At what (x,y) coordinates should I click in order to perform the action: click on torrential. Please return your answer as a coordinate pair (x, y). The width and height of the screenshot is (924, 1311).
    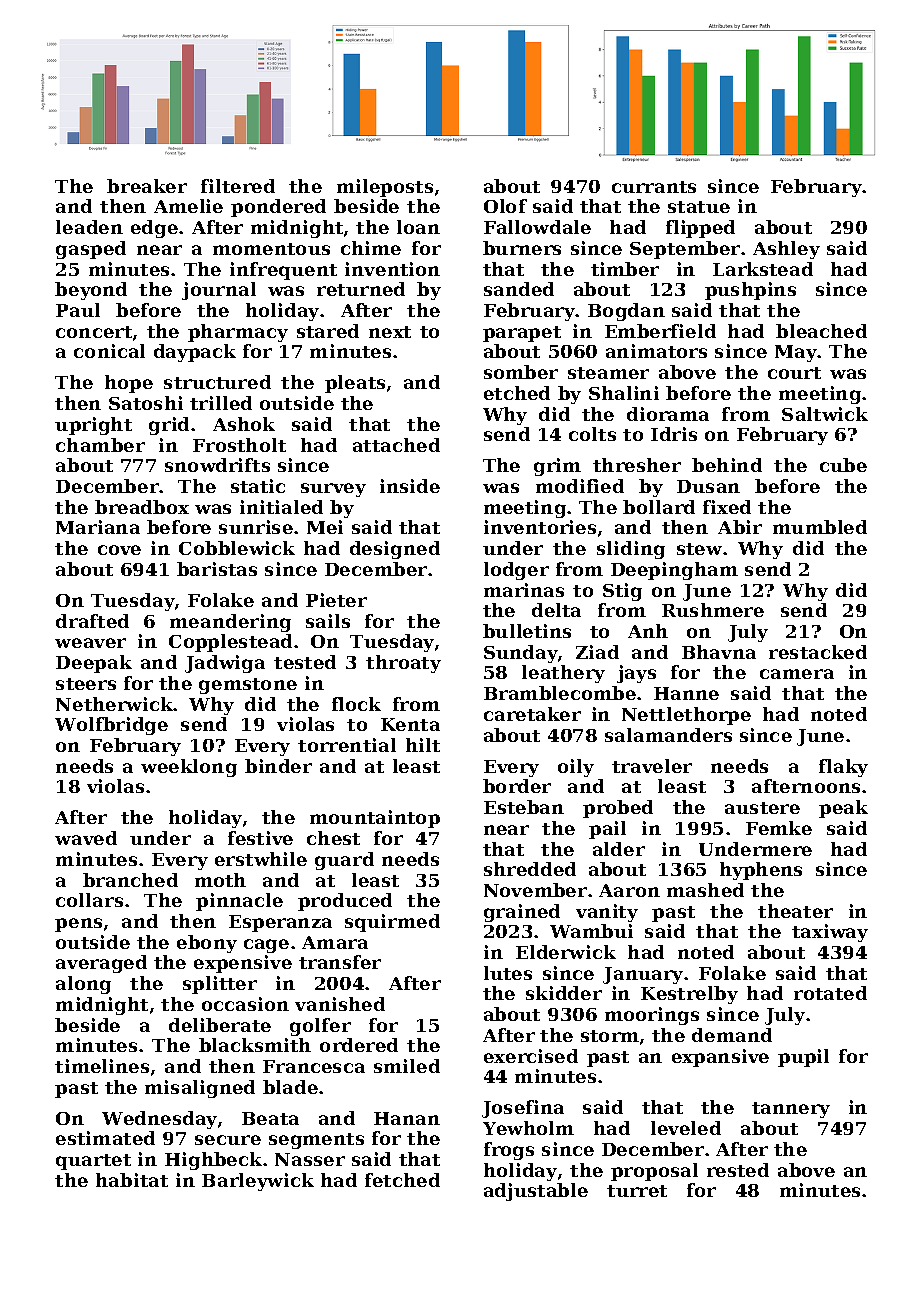
    Looking at the image, I should click on (347, 745).
